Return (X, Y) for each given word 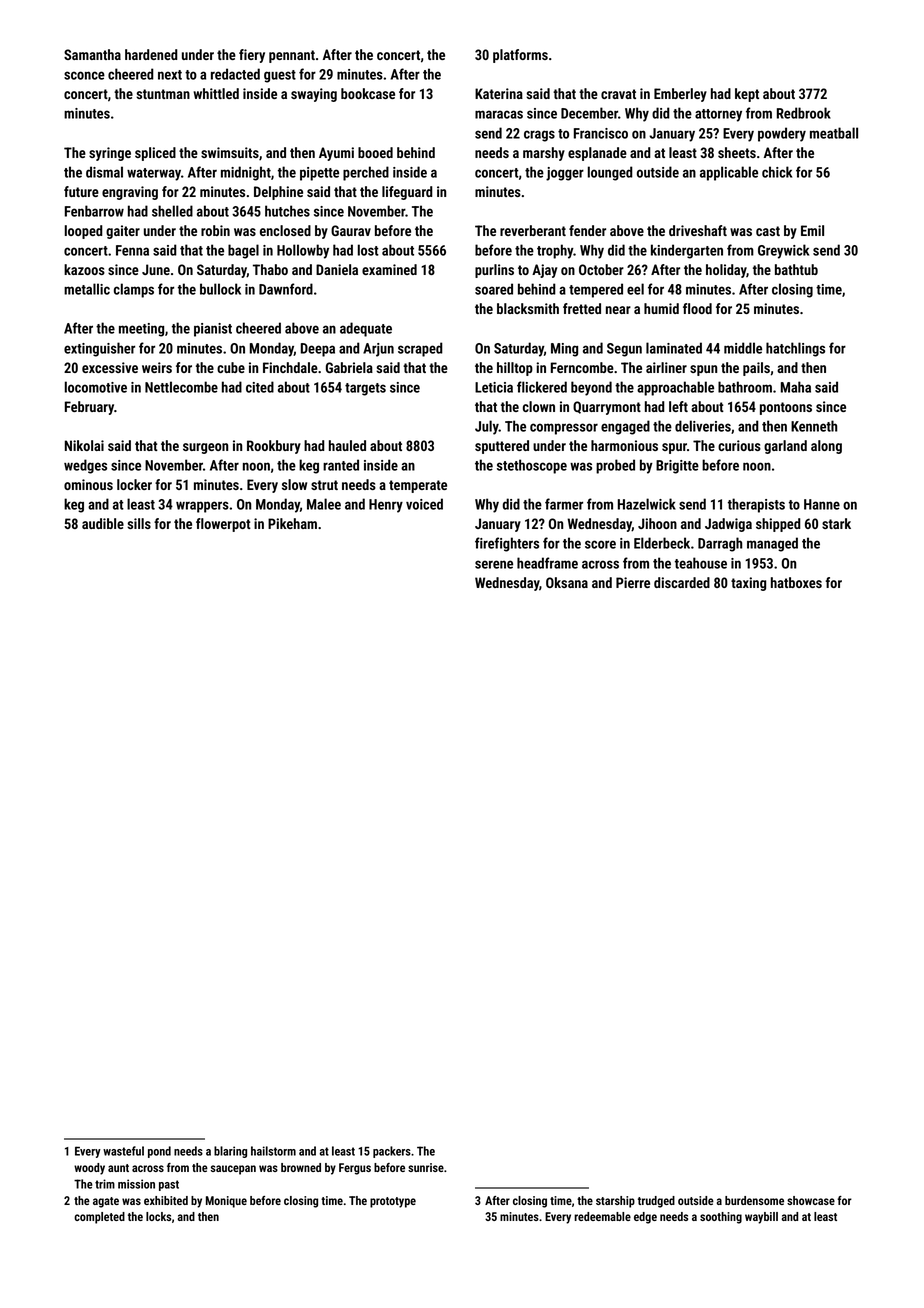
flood (697, 308)
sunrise (426, 1167)
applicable (729, 173)
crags (539, 136)
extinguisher (99, 349)
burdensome (754, 1200)
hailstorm (273, 1151)
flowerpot (223, 525)
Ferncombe (582, 367)
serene (494, 564)
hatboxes (796, 582)
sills (139, 523)
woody (89, 1169)
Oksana (567, 582)
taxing (748, 584)
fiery (252, 56)
